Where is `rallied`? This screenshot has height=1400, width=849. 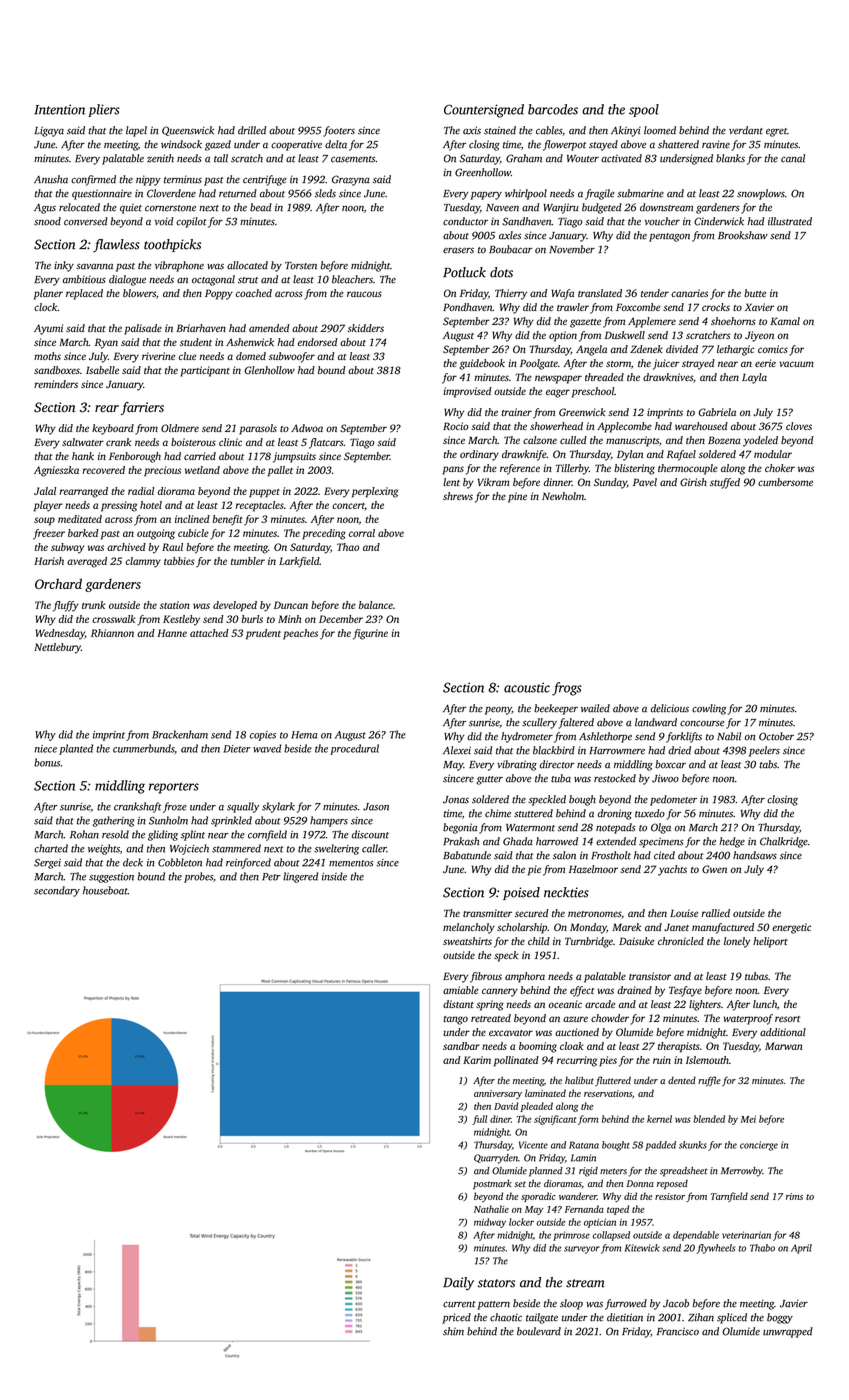 rallied is located at coordinates (715, 913).
